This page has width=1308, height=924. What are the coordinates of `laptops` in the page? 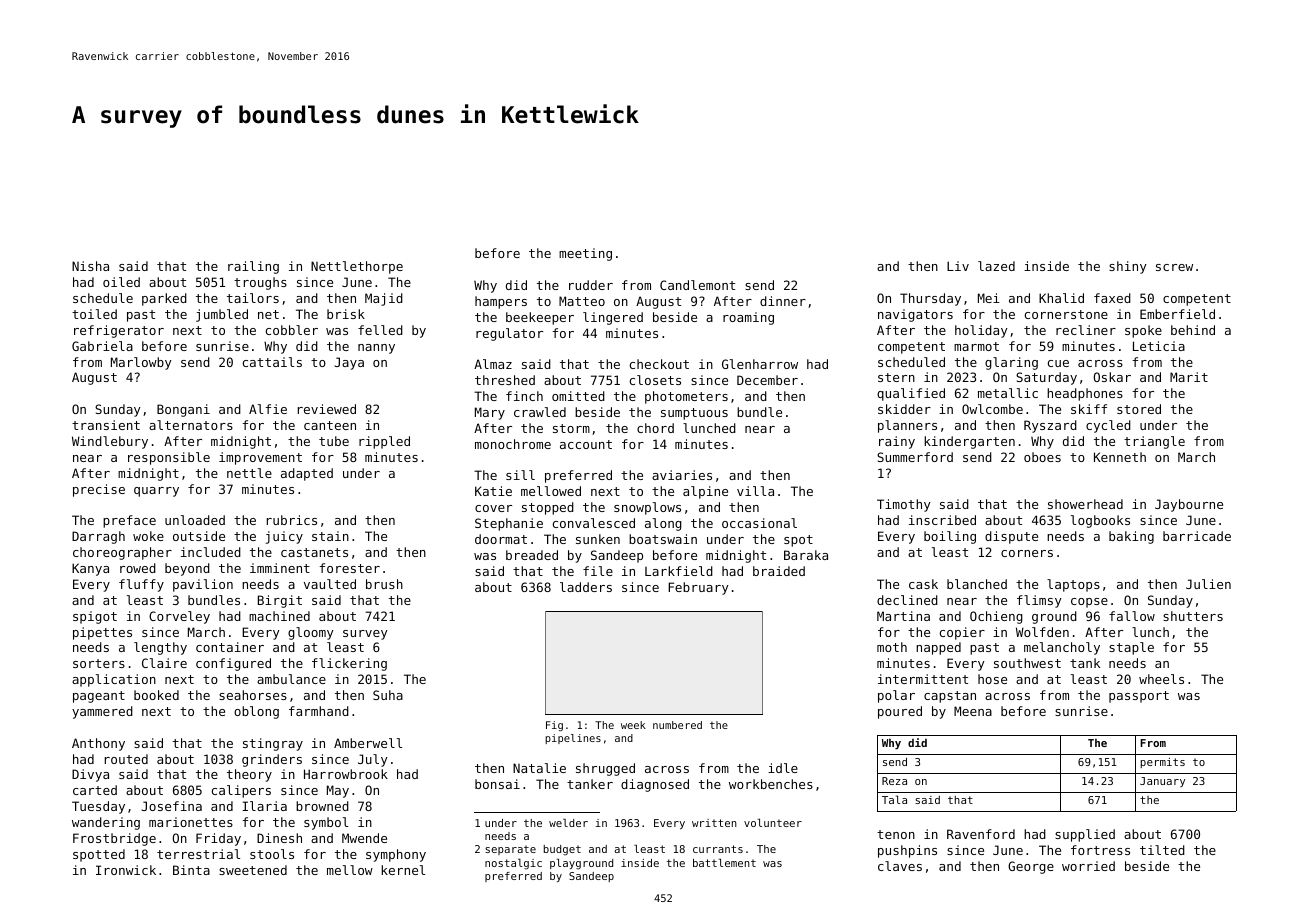 It's located at (1073, 585).
